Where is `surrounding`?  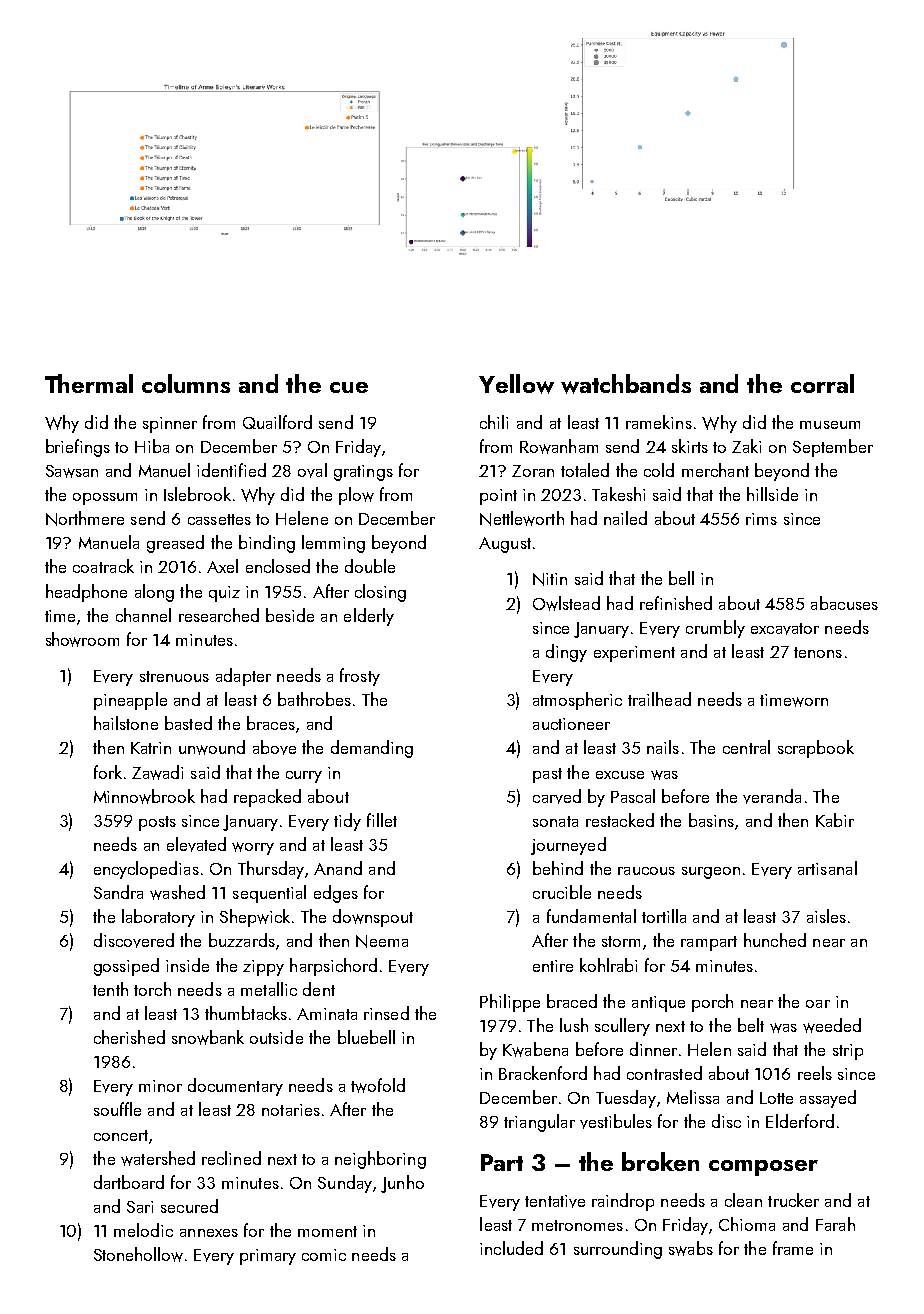 surrounding is located at coordinates (618, 1250).
